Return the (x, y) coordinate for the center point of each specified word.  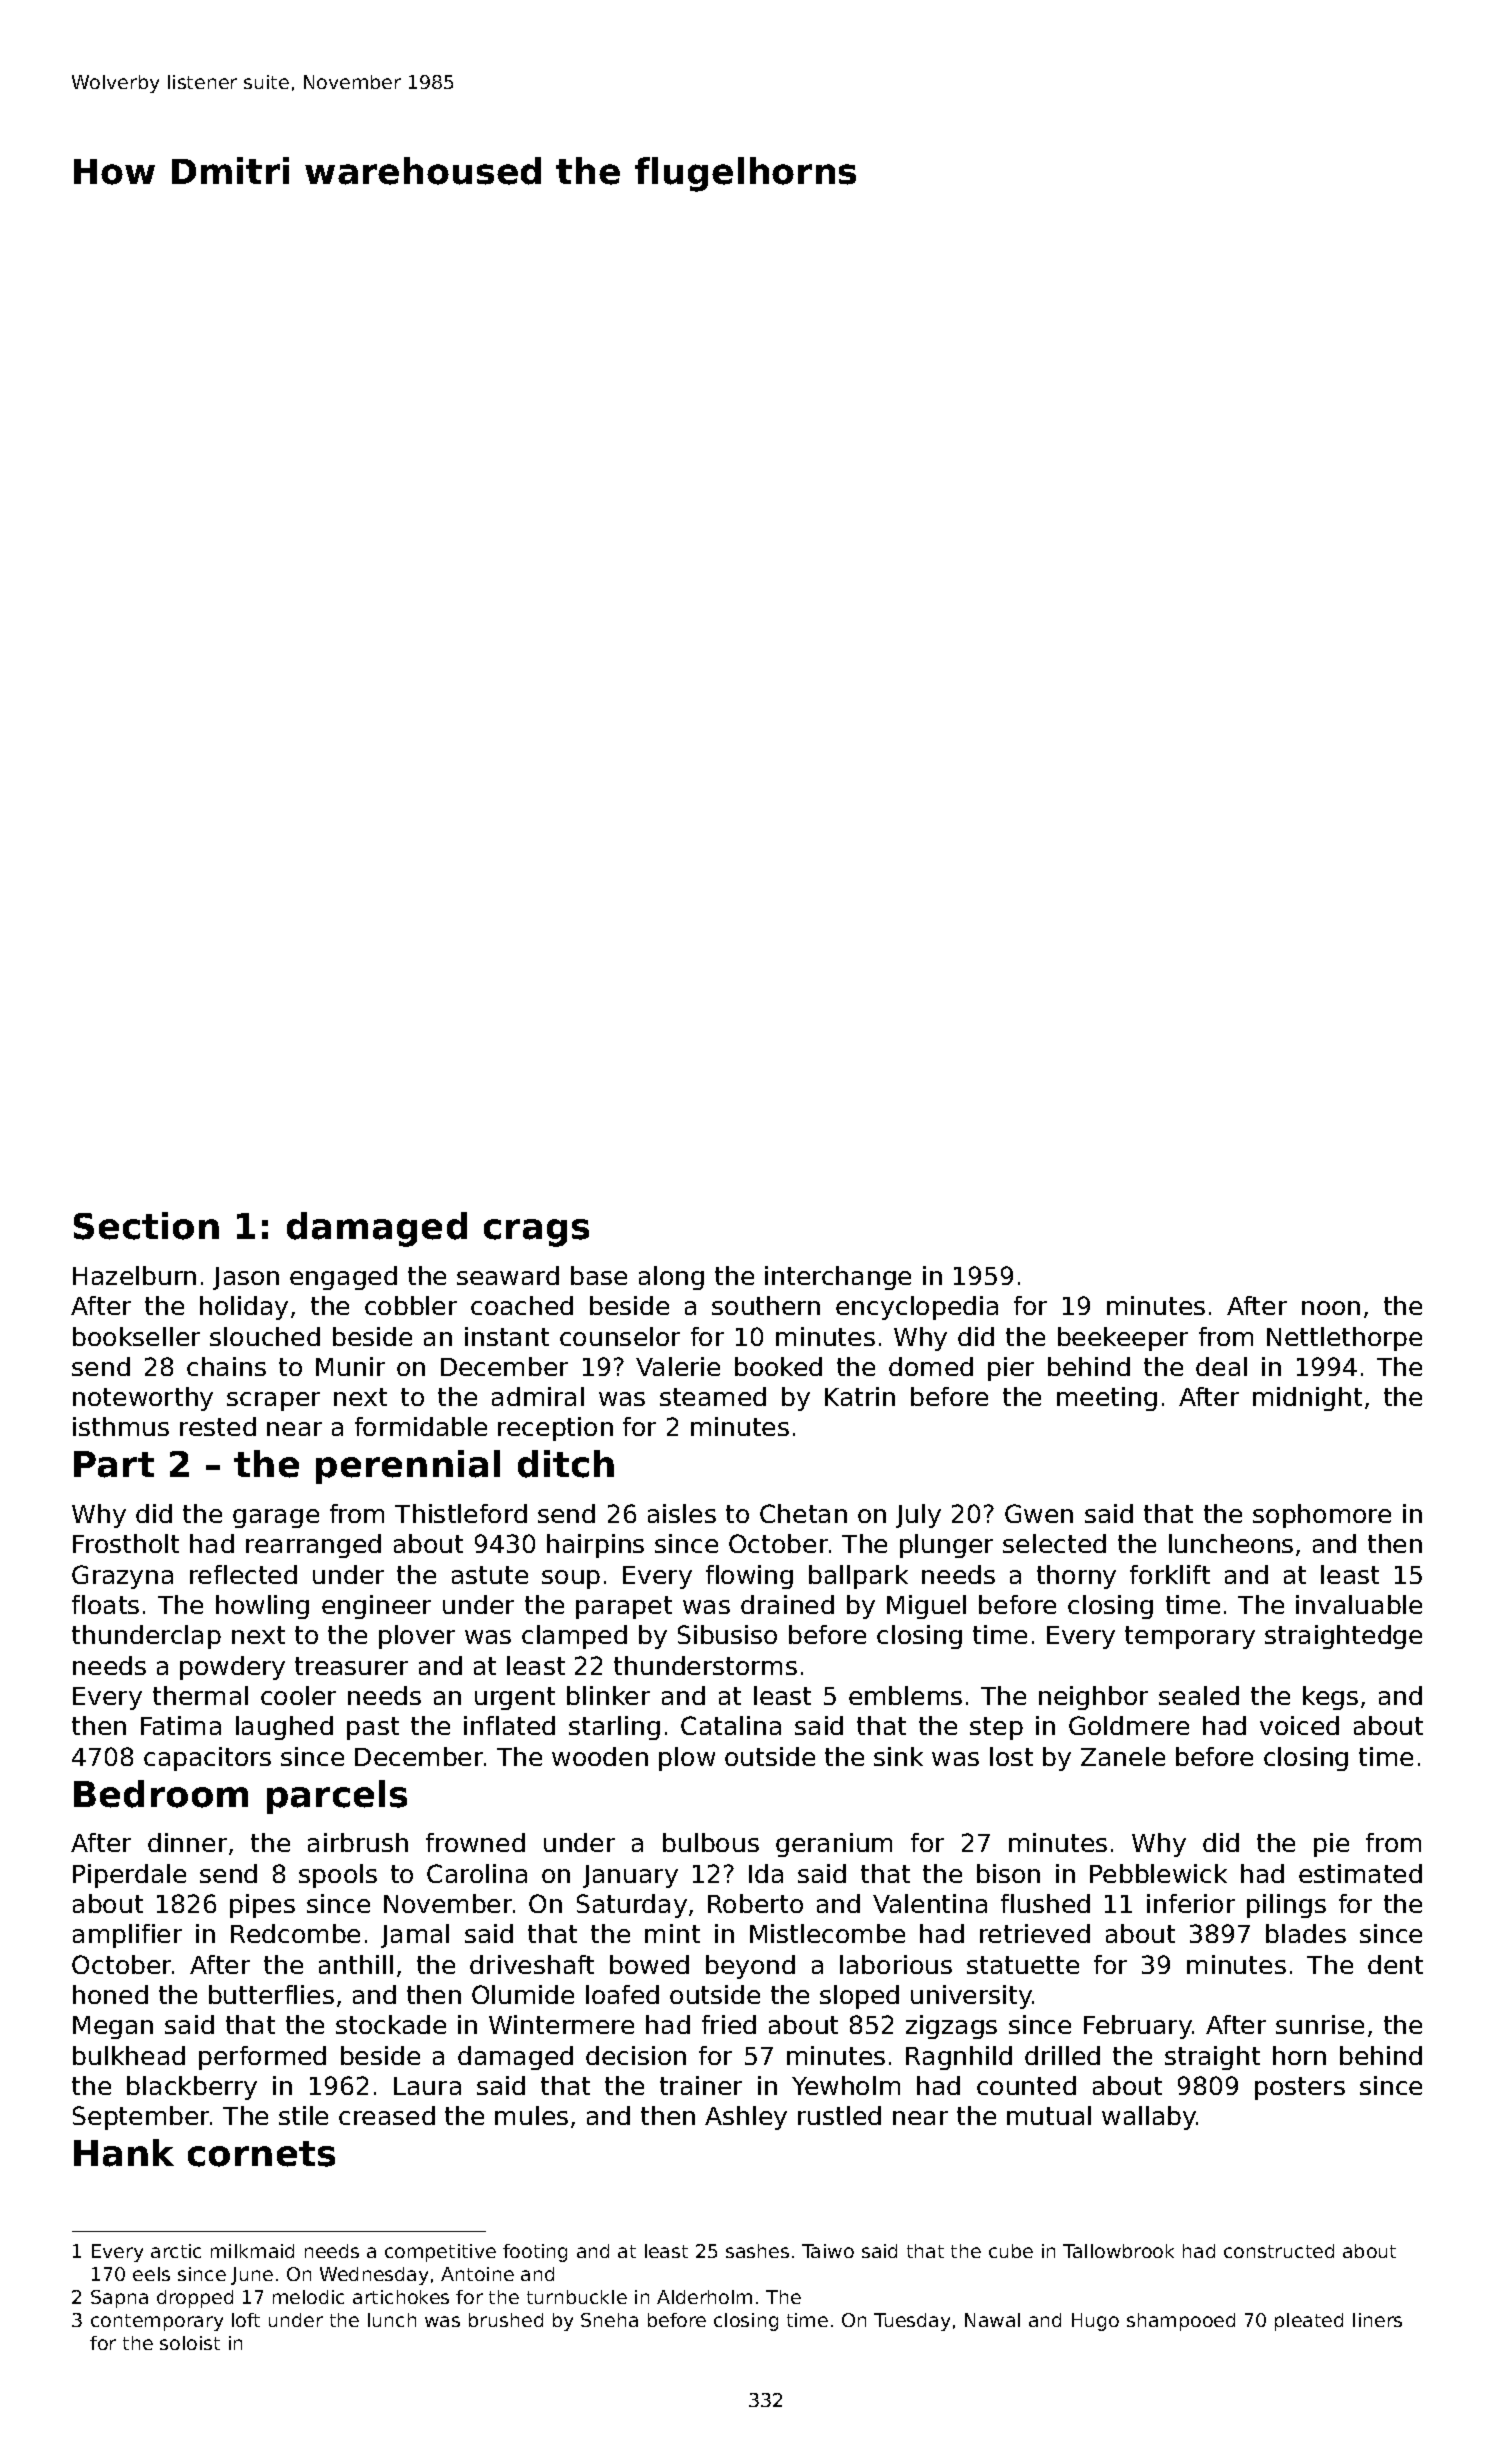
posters (1300, 2088)
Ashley (746, 2118)
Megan (113, 2027)
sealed (1199, 1695)
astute (490, 1575)
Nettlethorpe (1344, 1339)
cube (1011, 2251)
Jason (246, 1278)
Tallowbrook (1118, 2251)
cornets (261, 2154)
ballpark (858, 1577)
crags (536, 1233)
